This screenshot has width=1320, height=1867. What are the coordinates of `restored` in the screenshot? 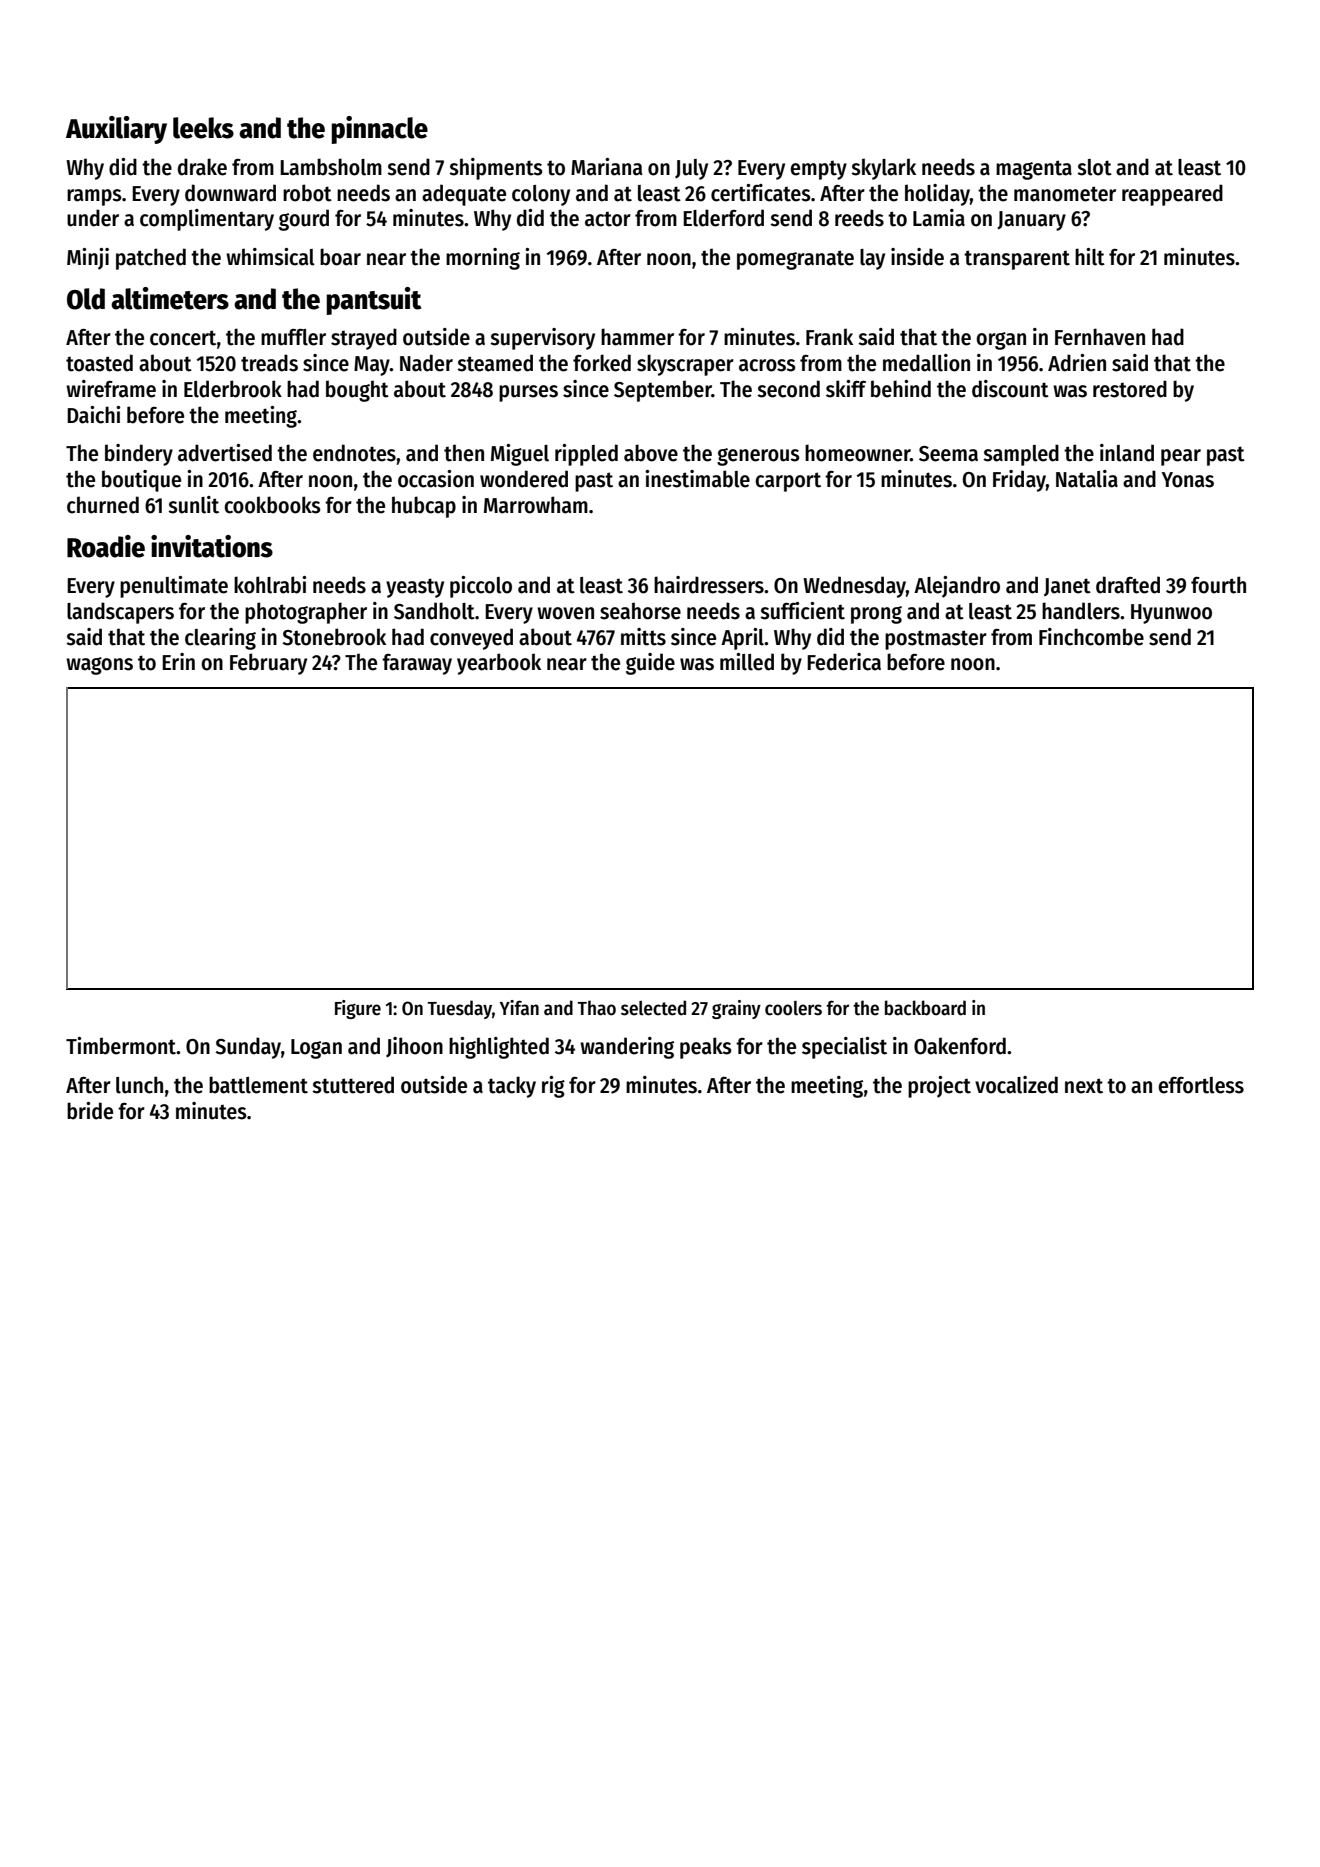 It's located at (1130, 389).
